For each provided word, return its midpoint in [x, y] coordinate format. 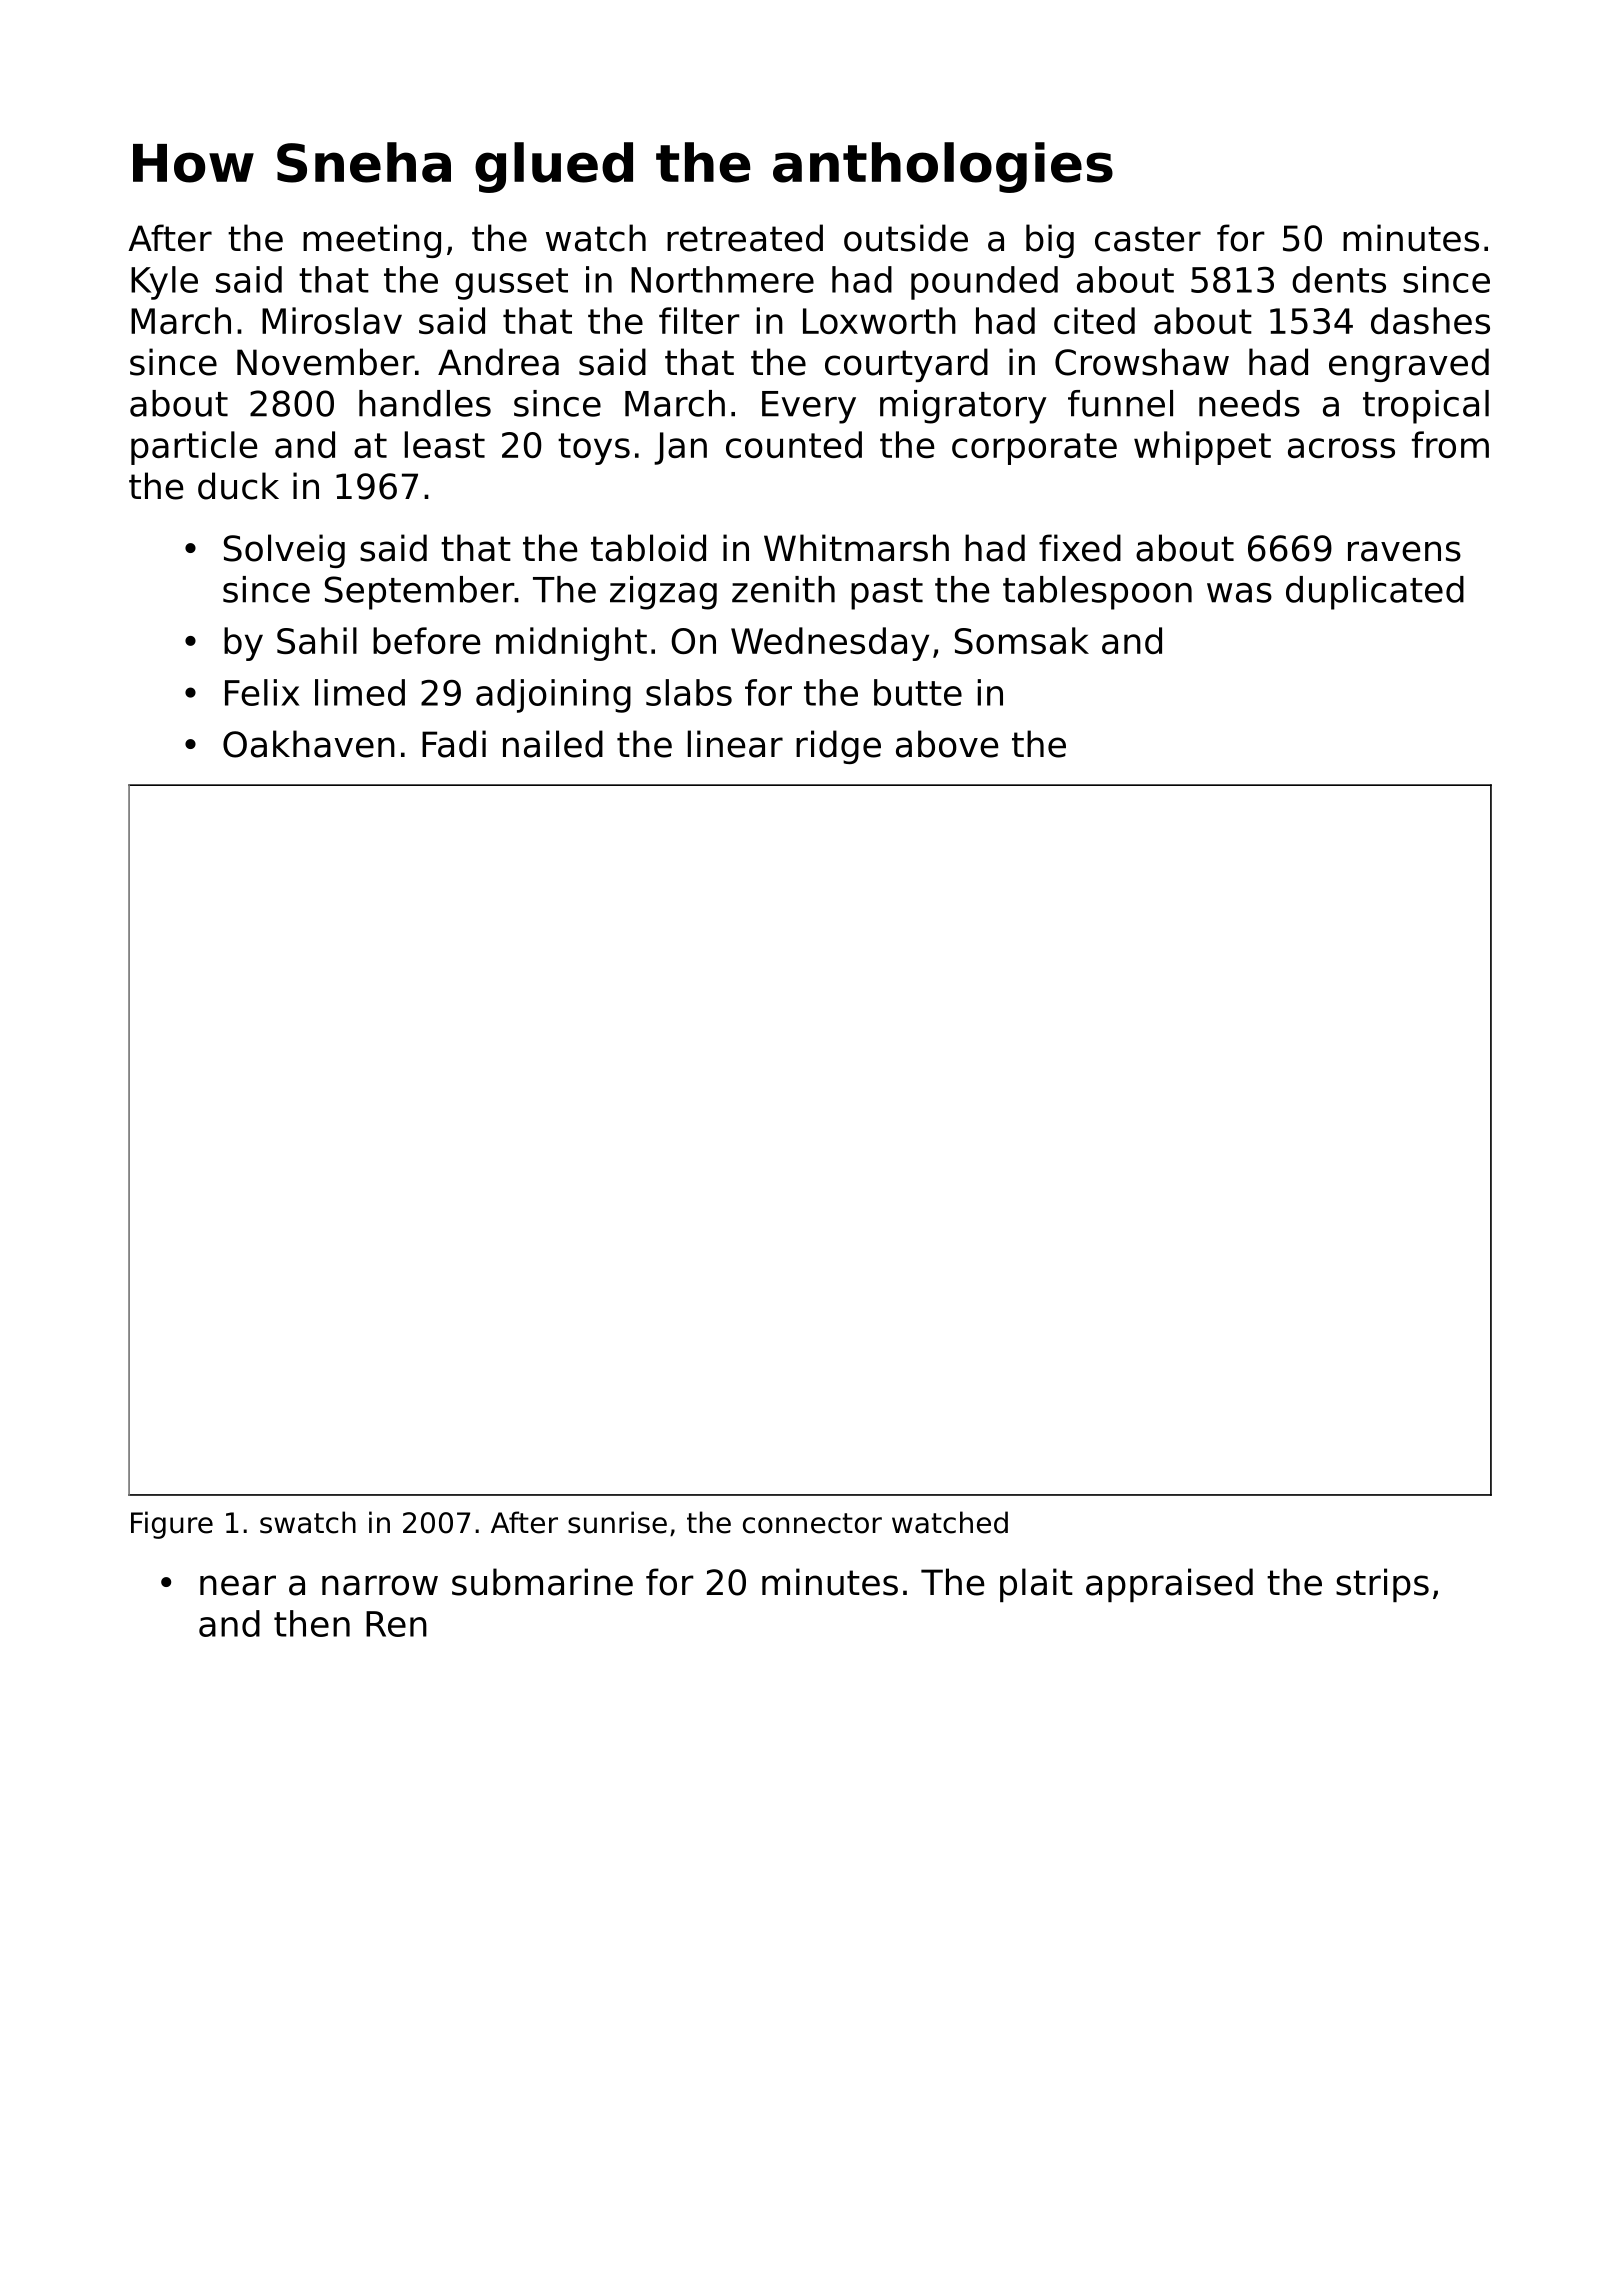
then [312, 1623]
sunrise [617, 1522]
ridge [838, 747]
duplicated [1375, 593]
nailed [553, 744]
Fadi [454, 744]
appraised [1169, 1585]
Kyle [164, 283]
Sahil [317, 640]
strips [1382, 1585]
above [947, 744]
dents [1339, 279]
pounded [984, 283]
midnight [571, 644]
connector [812, 1523]
